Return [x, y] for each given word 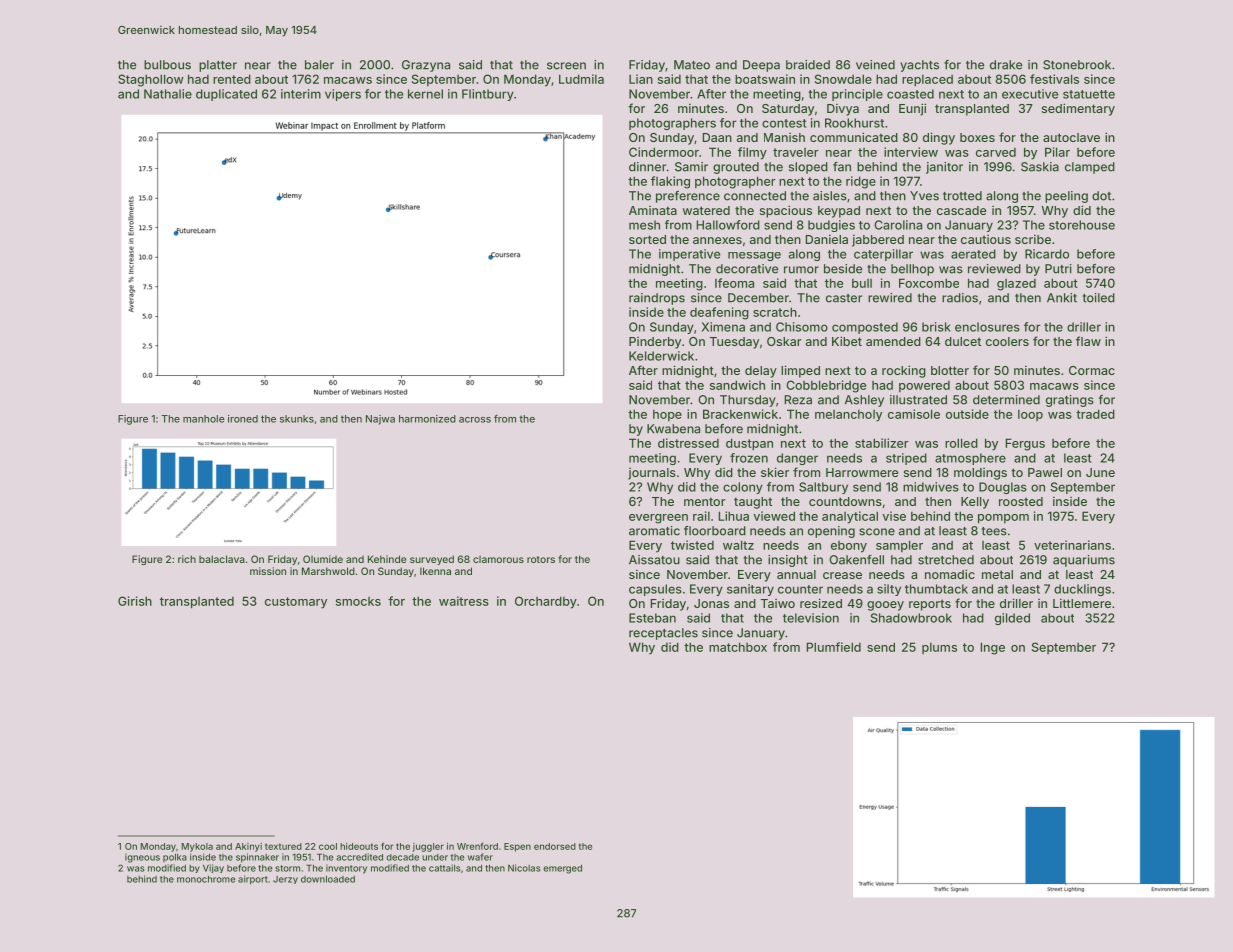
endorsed [555, 846]
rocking [904, 371]
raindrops [657, 299]
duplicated [226, 95]
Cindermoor [664, 152]
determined [1006, 400]
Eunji [912, 109]
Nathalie [168, 94]
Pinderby [655, 343]
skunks [297, 419]
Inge [992, 648]
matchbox [738, 647]
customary [296, 603]
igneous [142, 858]
